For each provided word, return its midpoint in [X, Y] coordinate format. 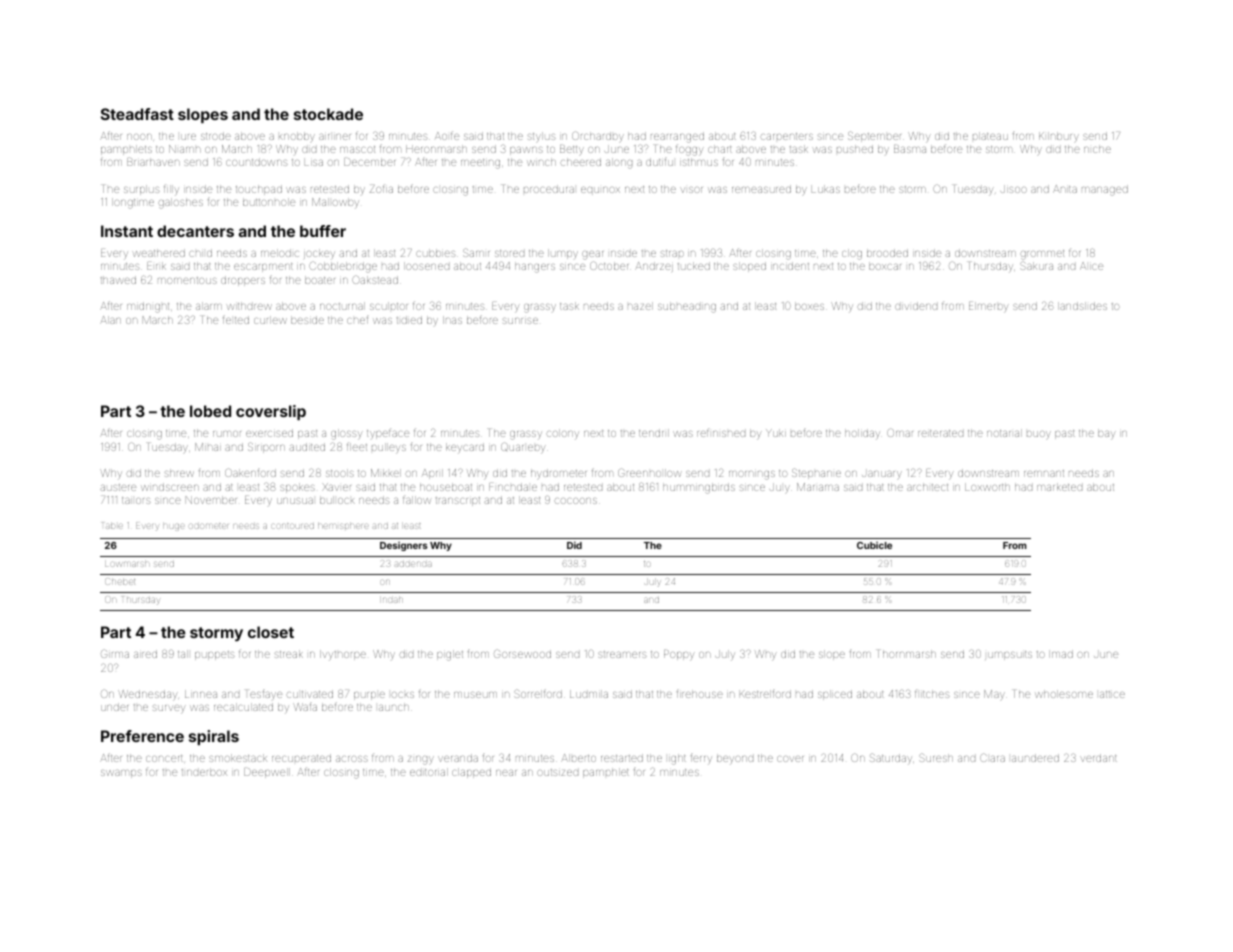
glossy [347, 434]
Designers [404, 546]
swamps [121, 774]
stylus [542, 137]
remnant [1044, 473]
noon [139, 137]
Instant [127, 231]
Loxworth [987, 487]
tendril [654, 433]
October [609, 265]
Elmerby [989, 307]
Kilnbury [1059, 137]
